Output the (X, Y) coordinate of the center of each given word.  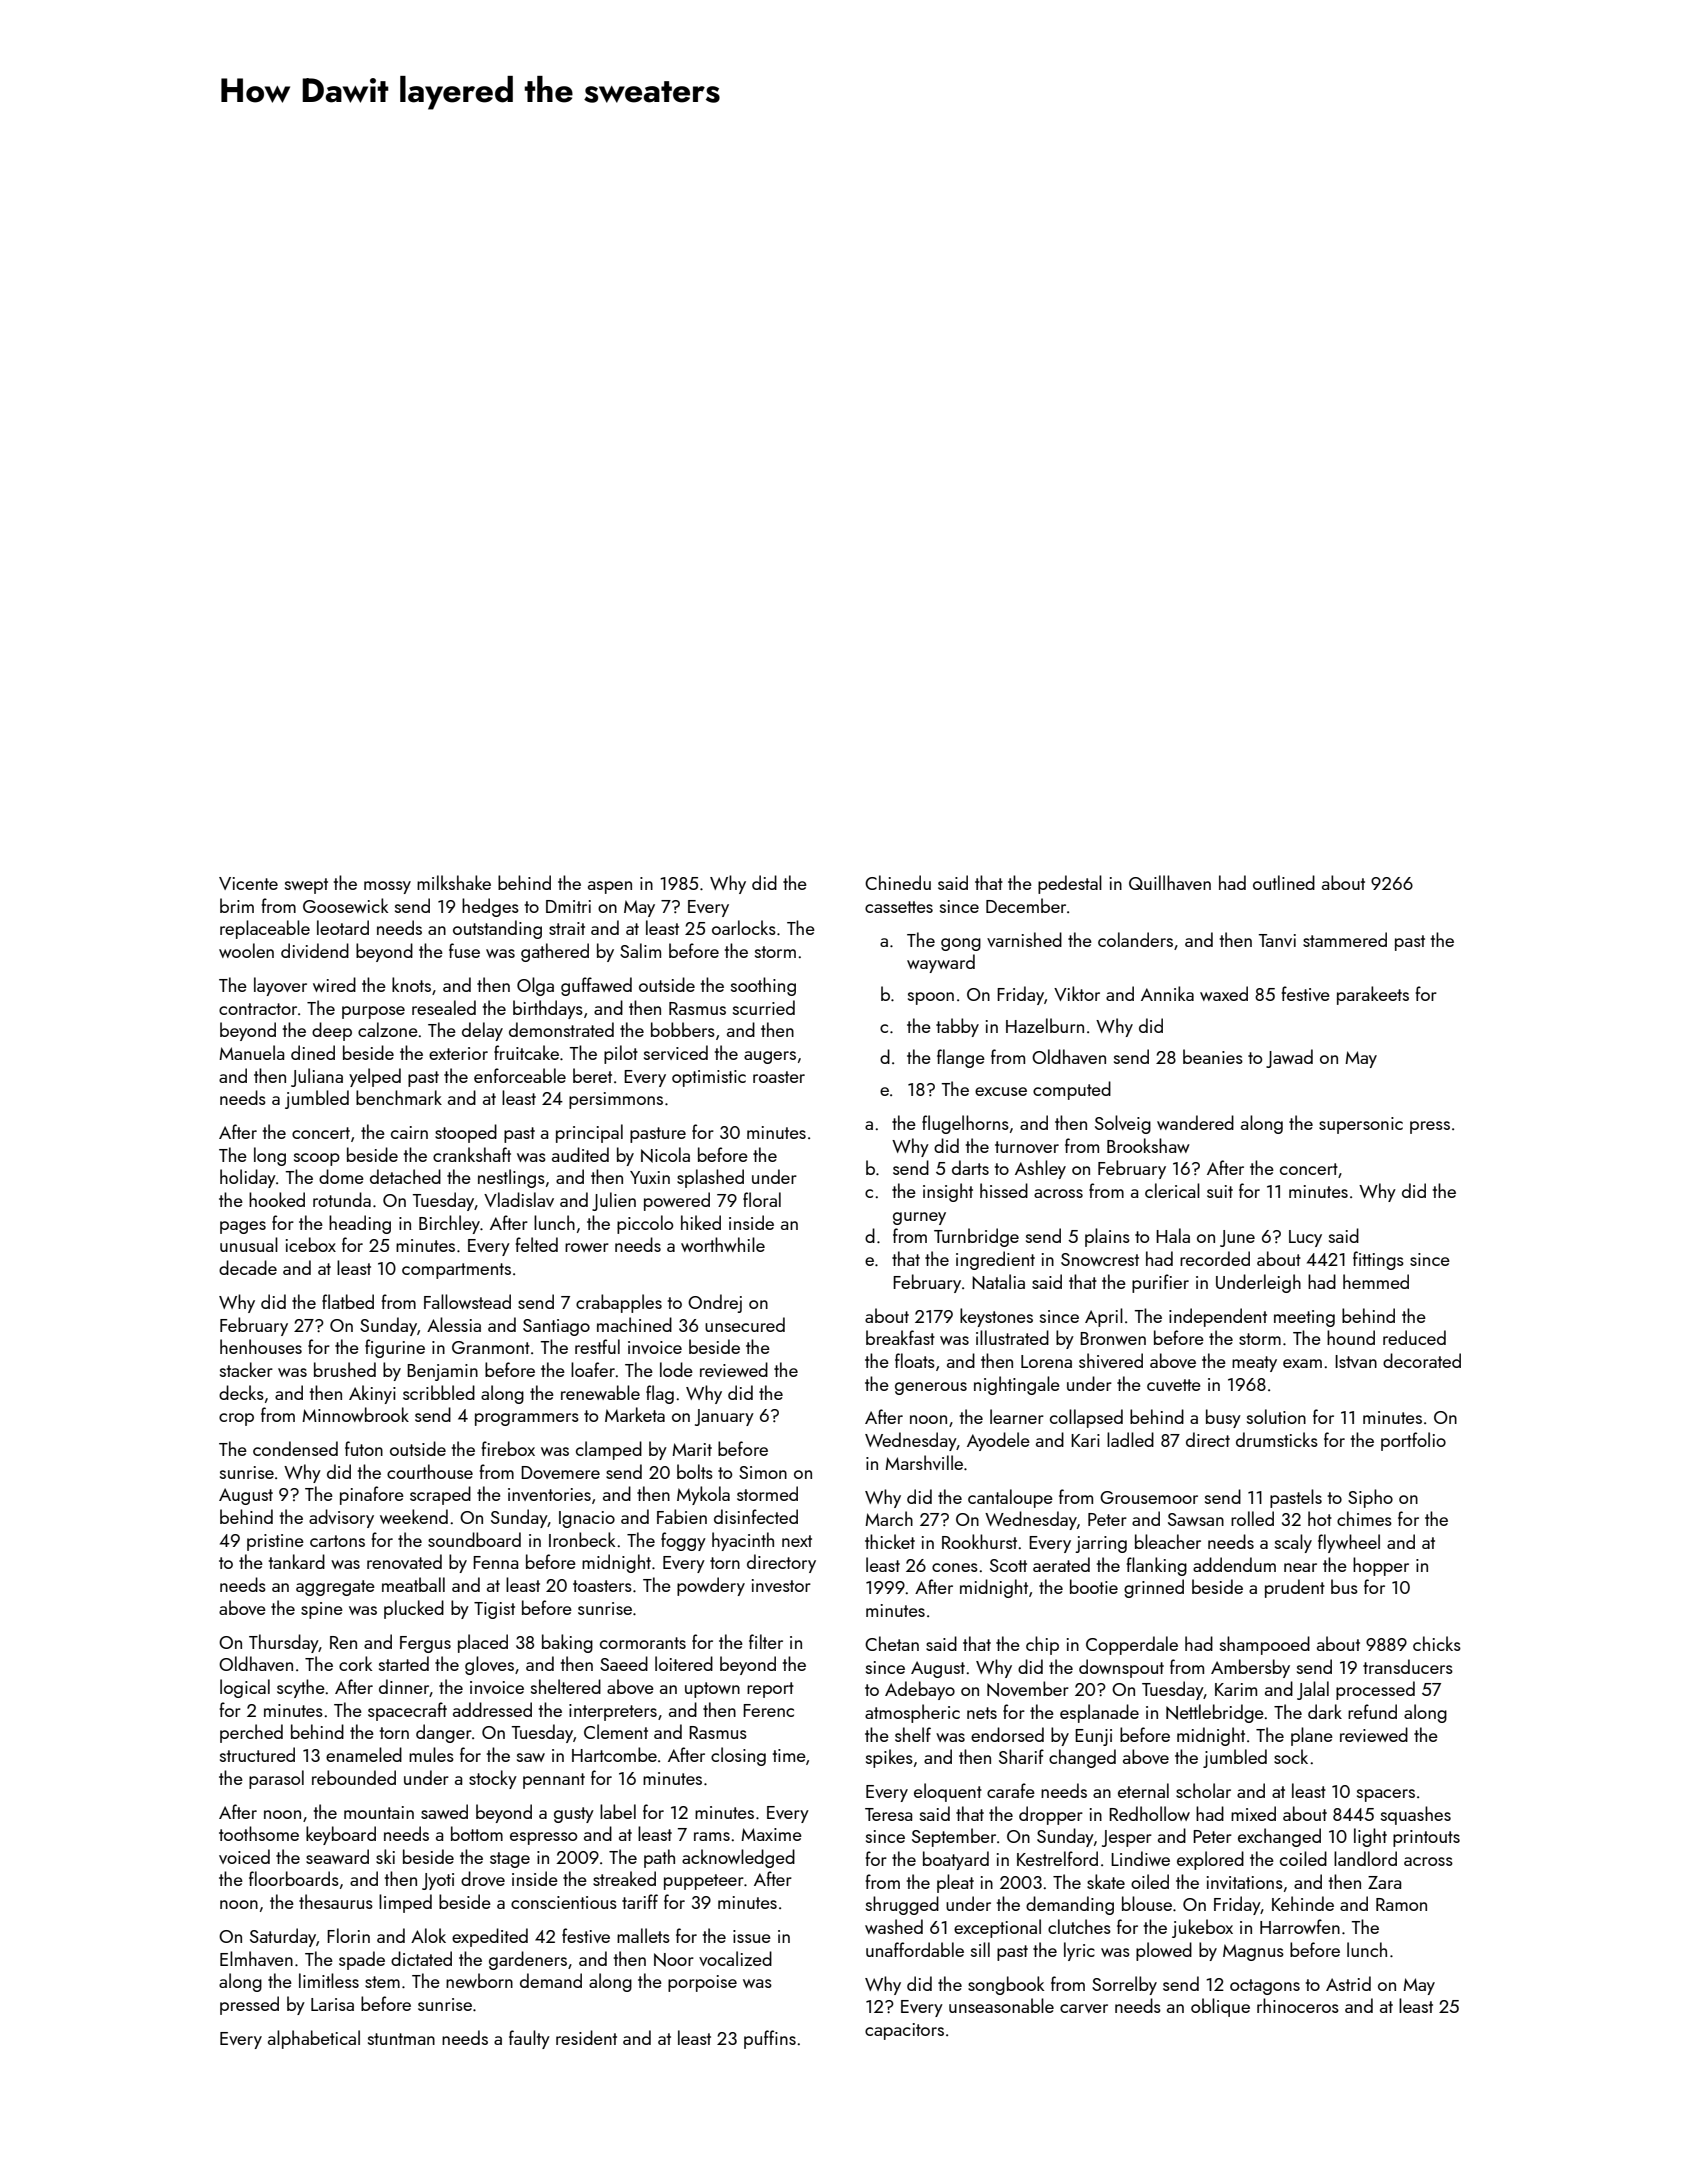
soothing (763, 986)
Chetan (892, 1643)
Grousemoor (1149, 1497)
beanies (1213, 1056)
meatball (413, 1584)
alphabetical (314, 2039)
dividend (315, 950)
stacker (246, 1369)
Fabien (682, 1516)
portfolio (1413, 1441)
